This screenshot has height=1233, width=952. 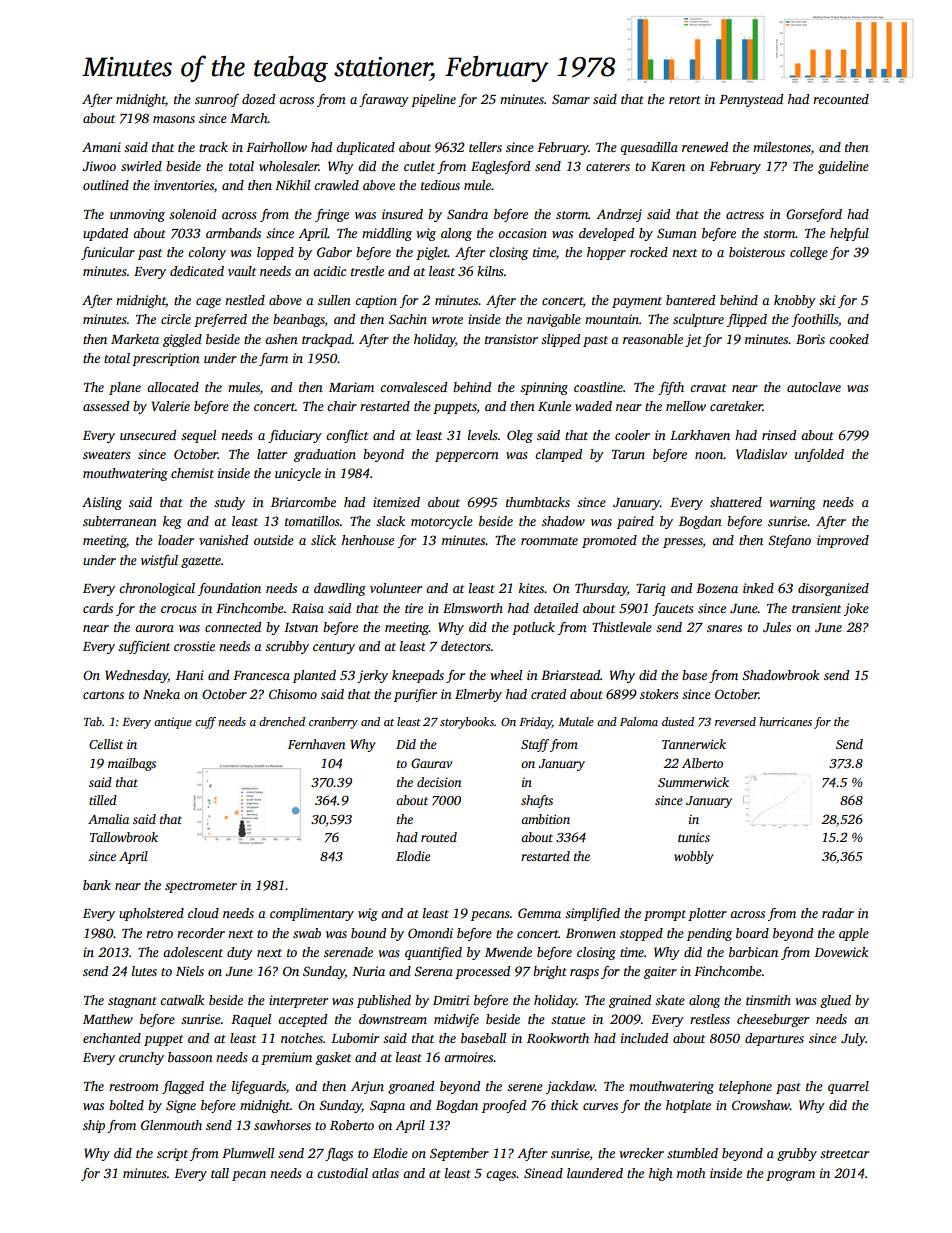 What do you see at coordinates (724, 628) in the screenshot?
I see `snares` at bounding box center [724, 628].
